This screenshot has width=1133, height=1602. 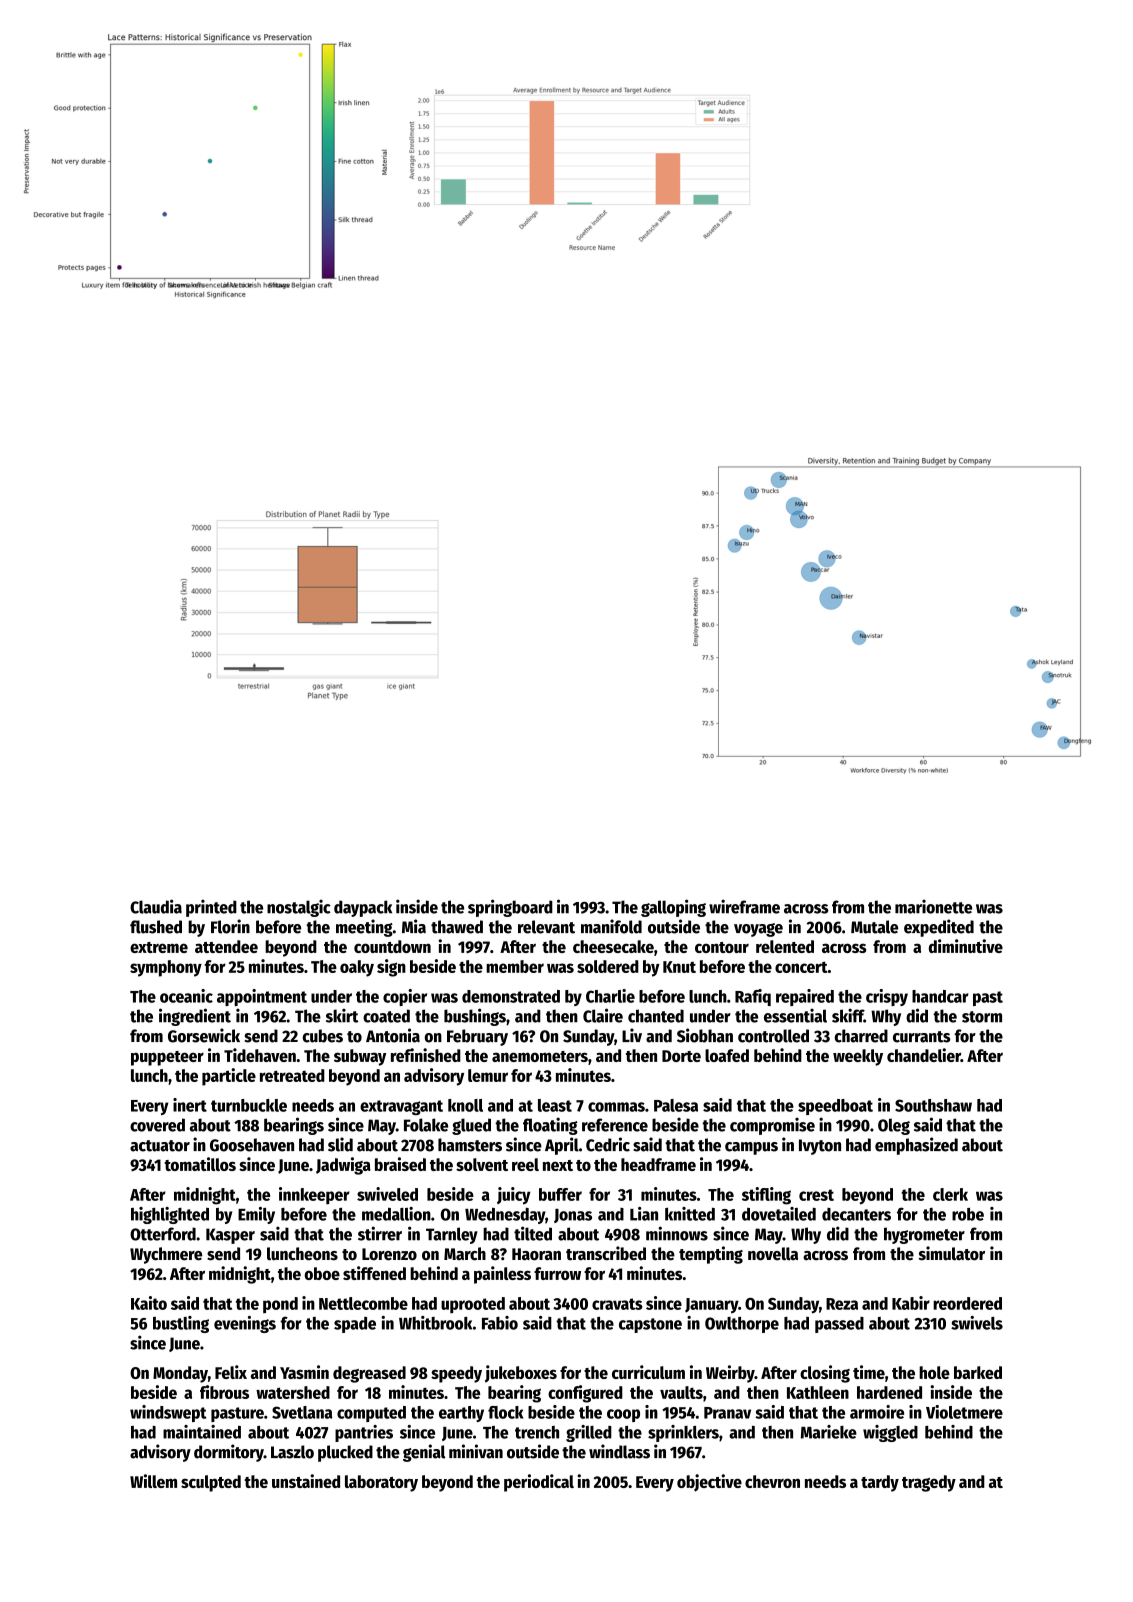 I want to click on clerk, so click(x=950, y=1194).
